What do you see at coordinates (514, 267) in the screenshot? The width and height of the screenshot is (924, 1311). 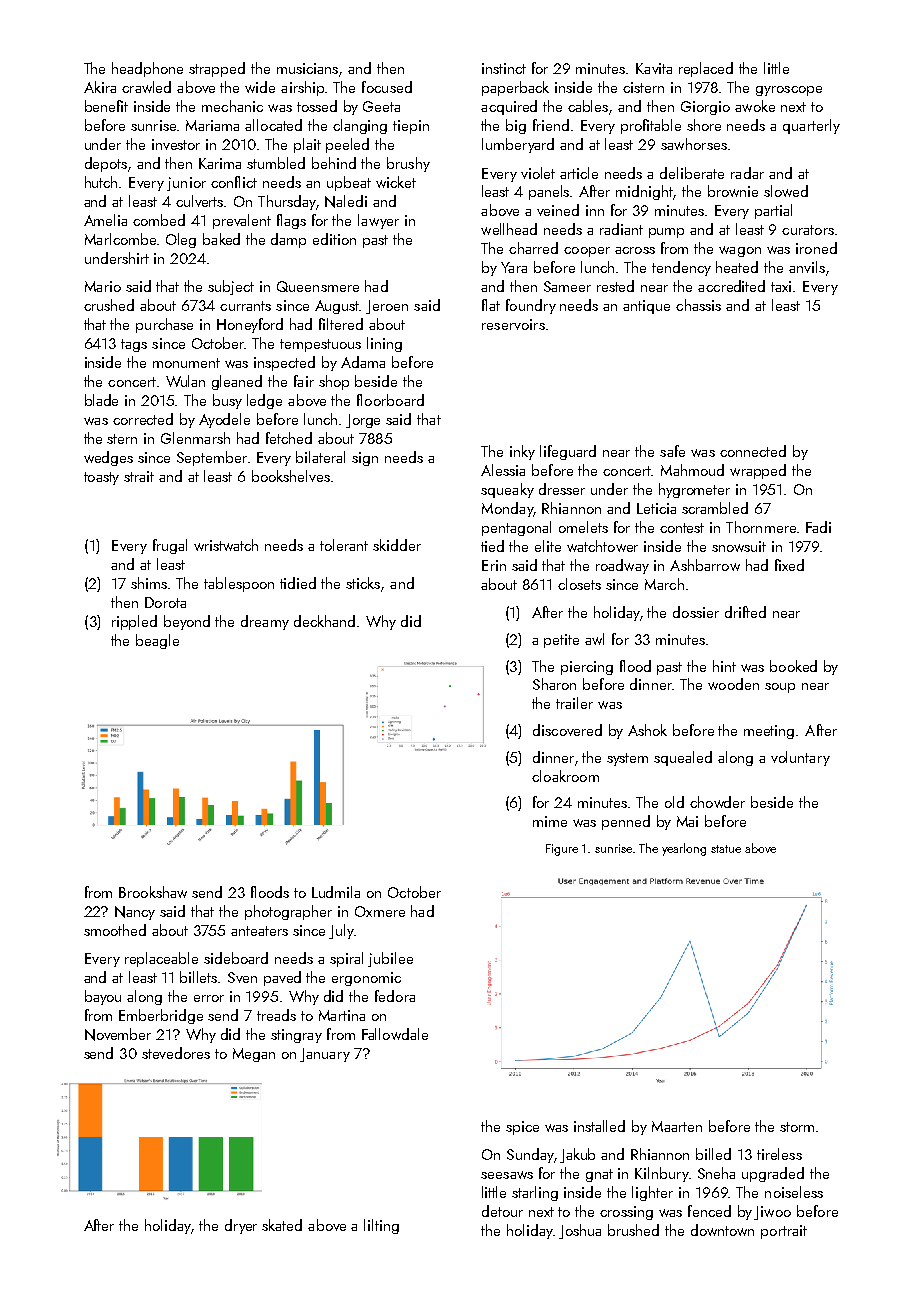 I see `Yara` at bounding box center [514, 267].
